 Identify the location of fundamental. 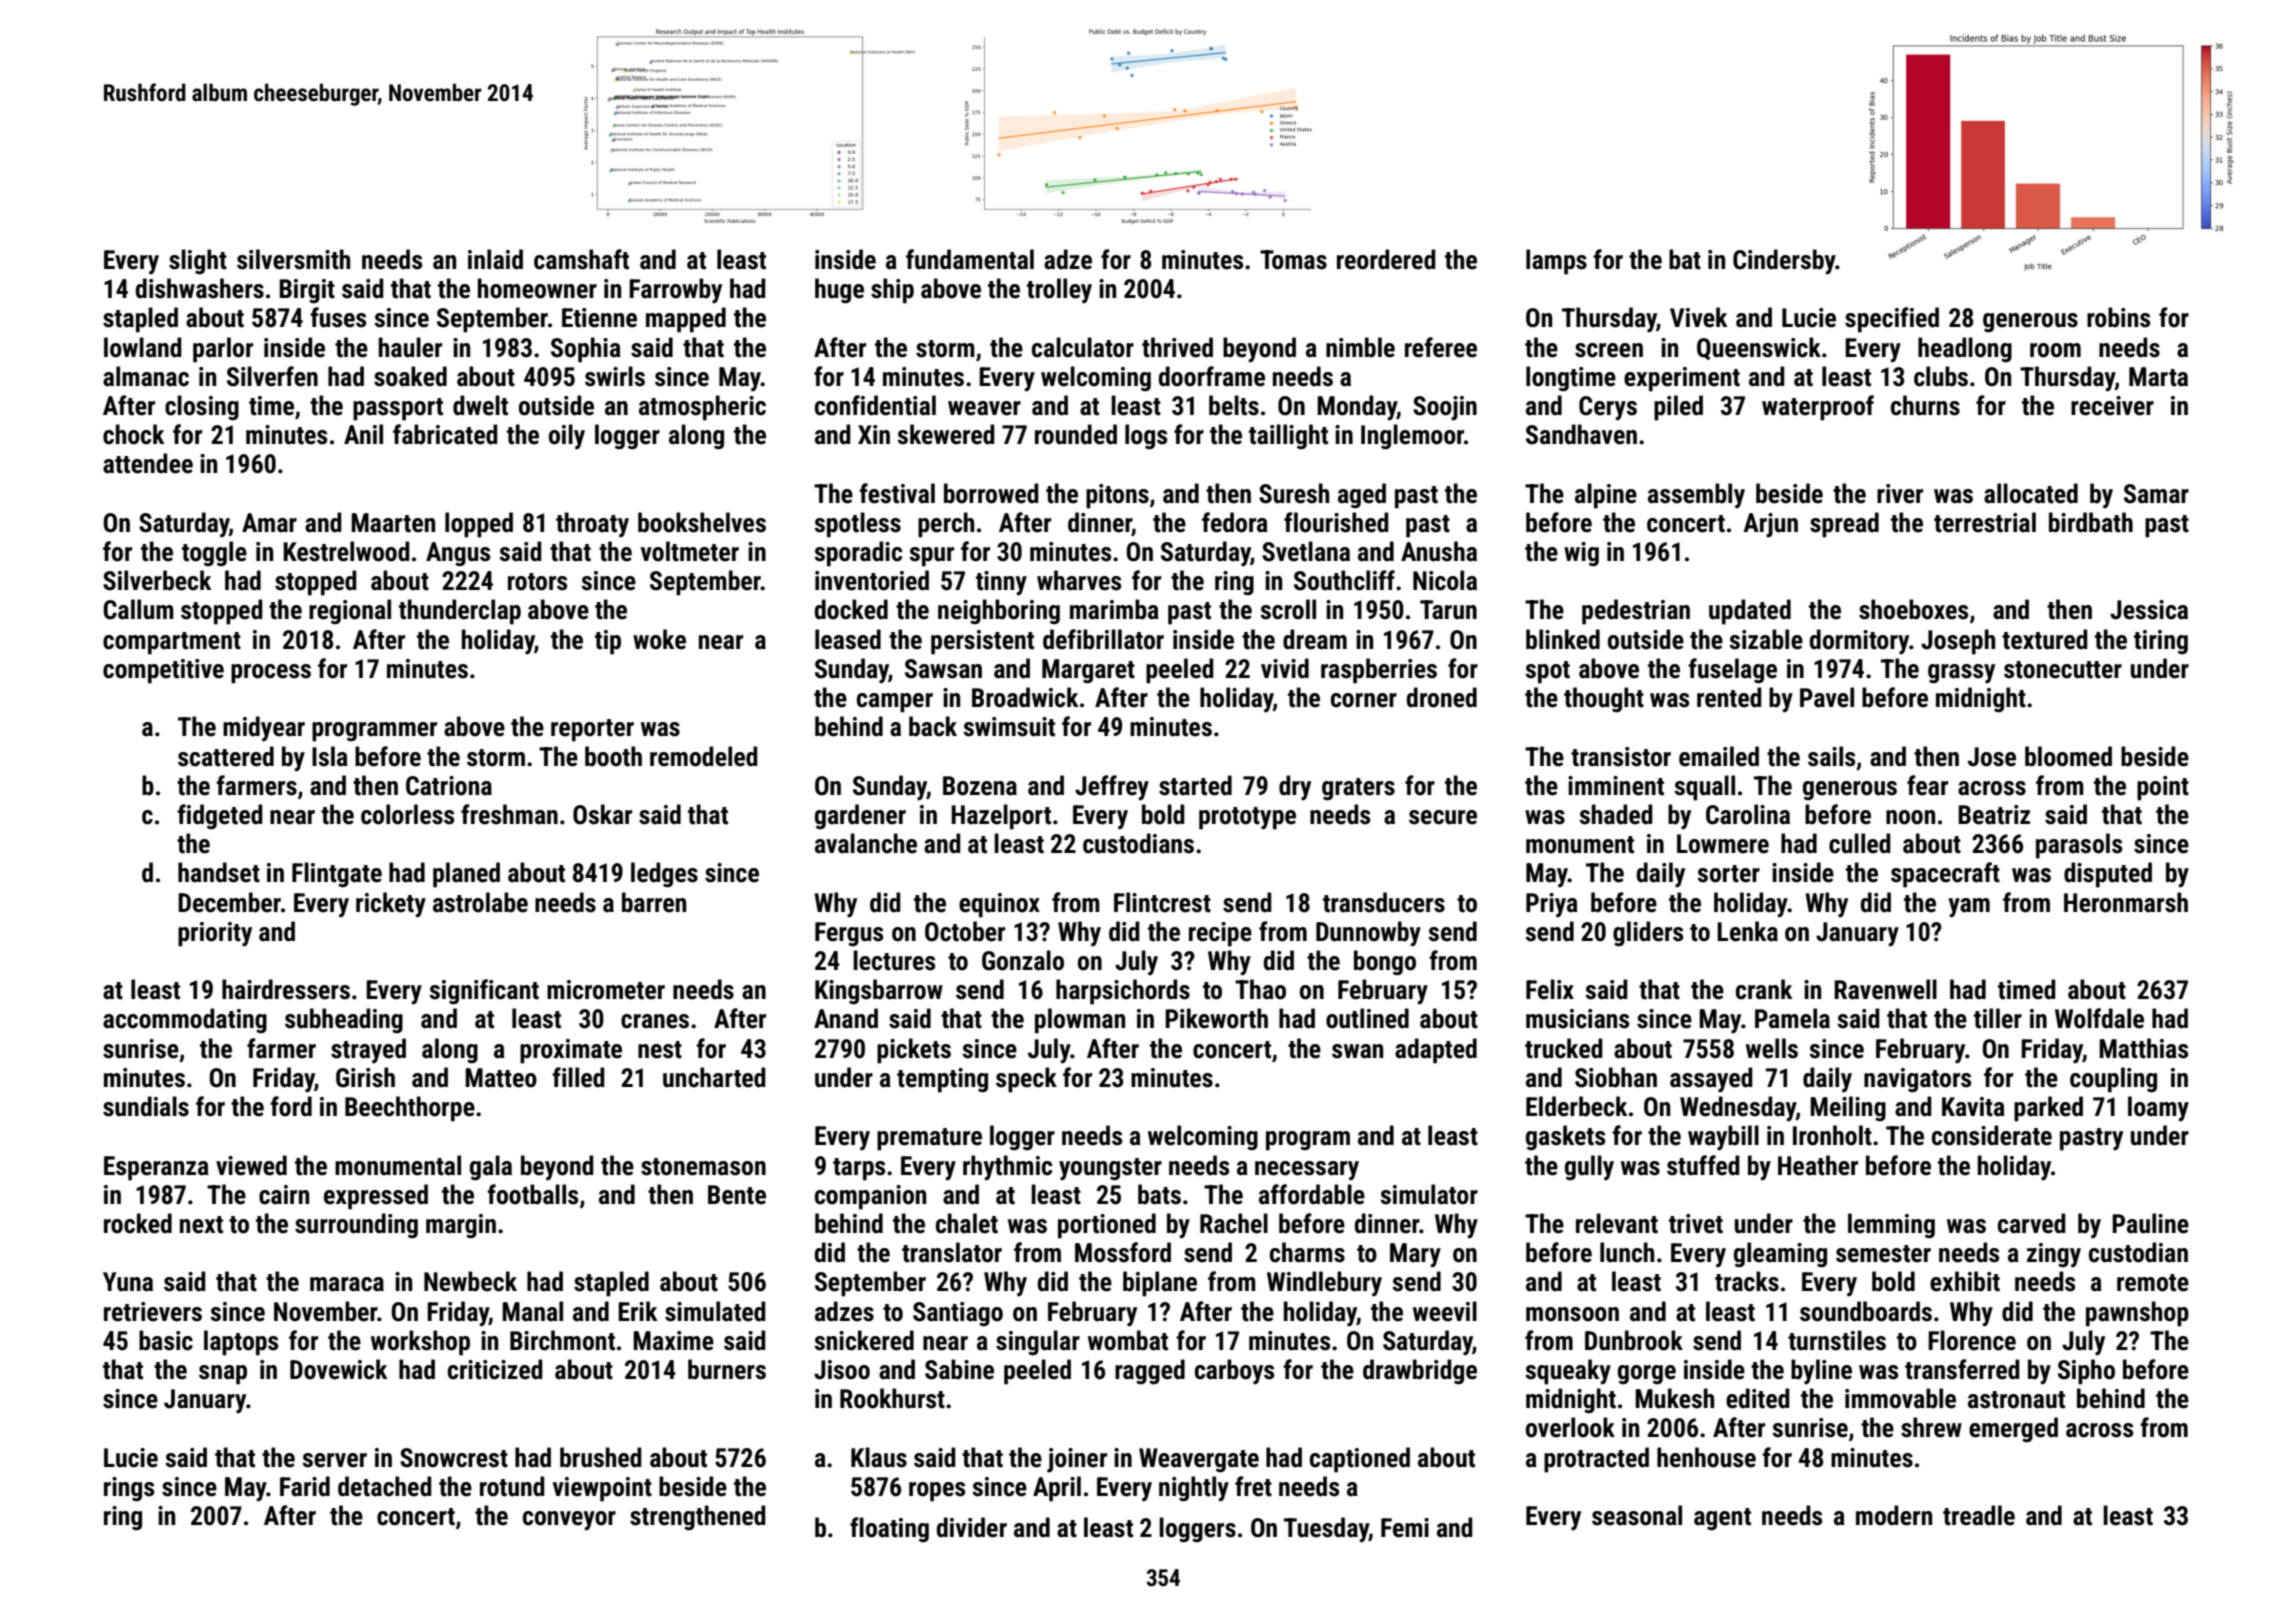
(970, 259).
